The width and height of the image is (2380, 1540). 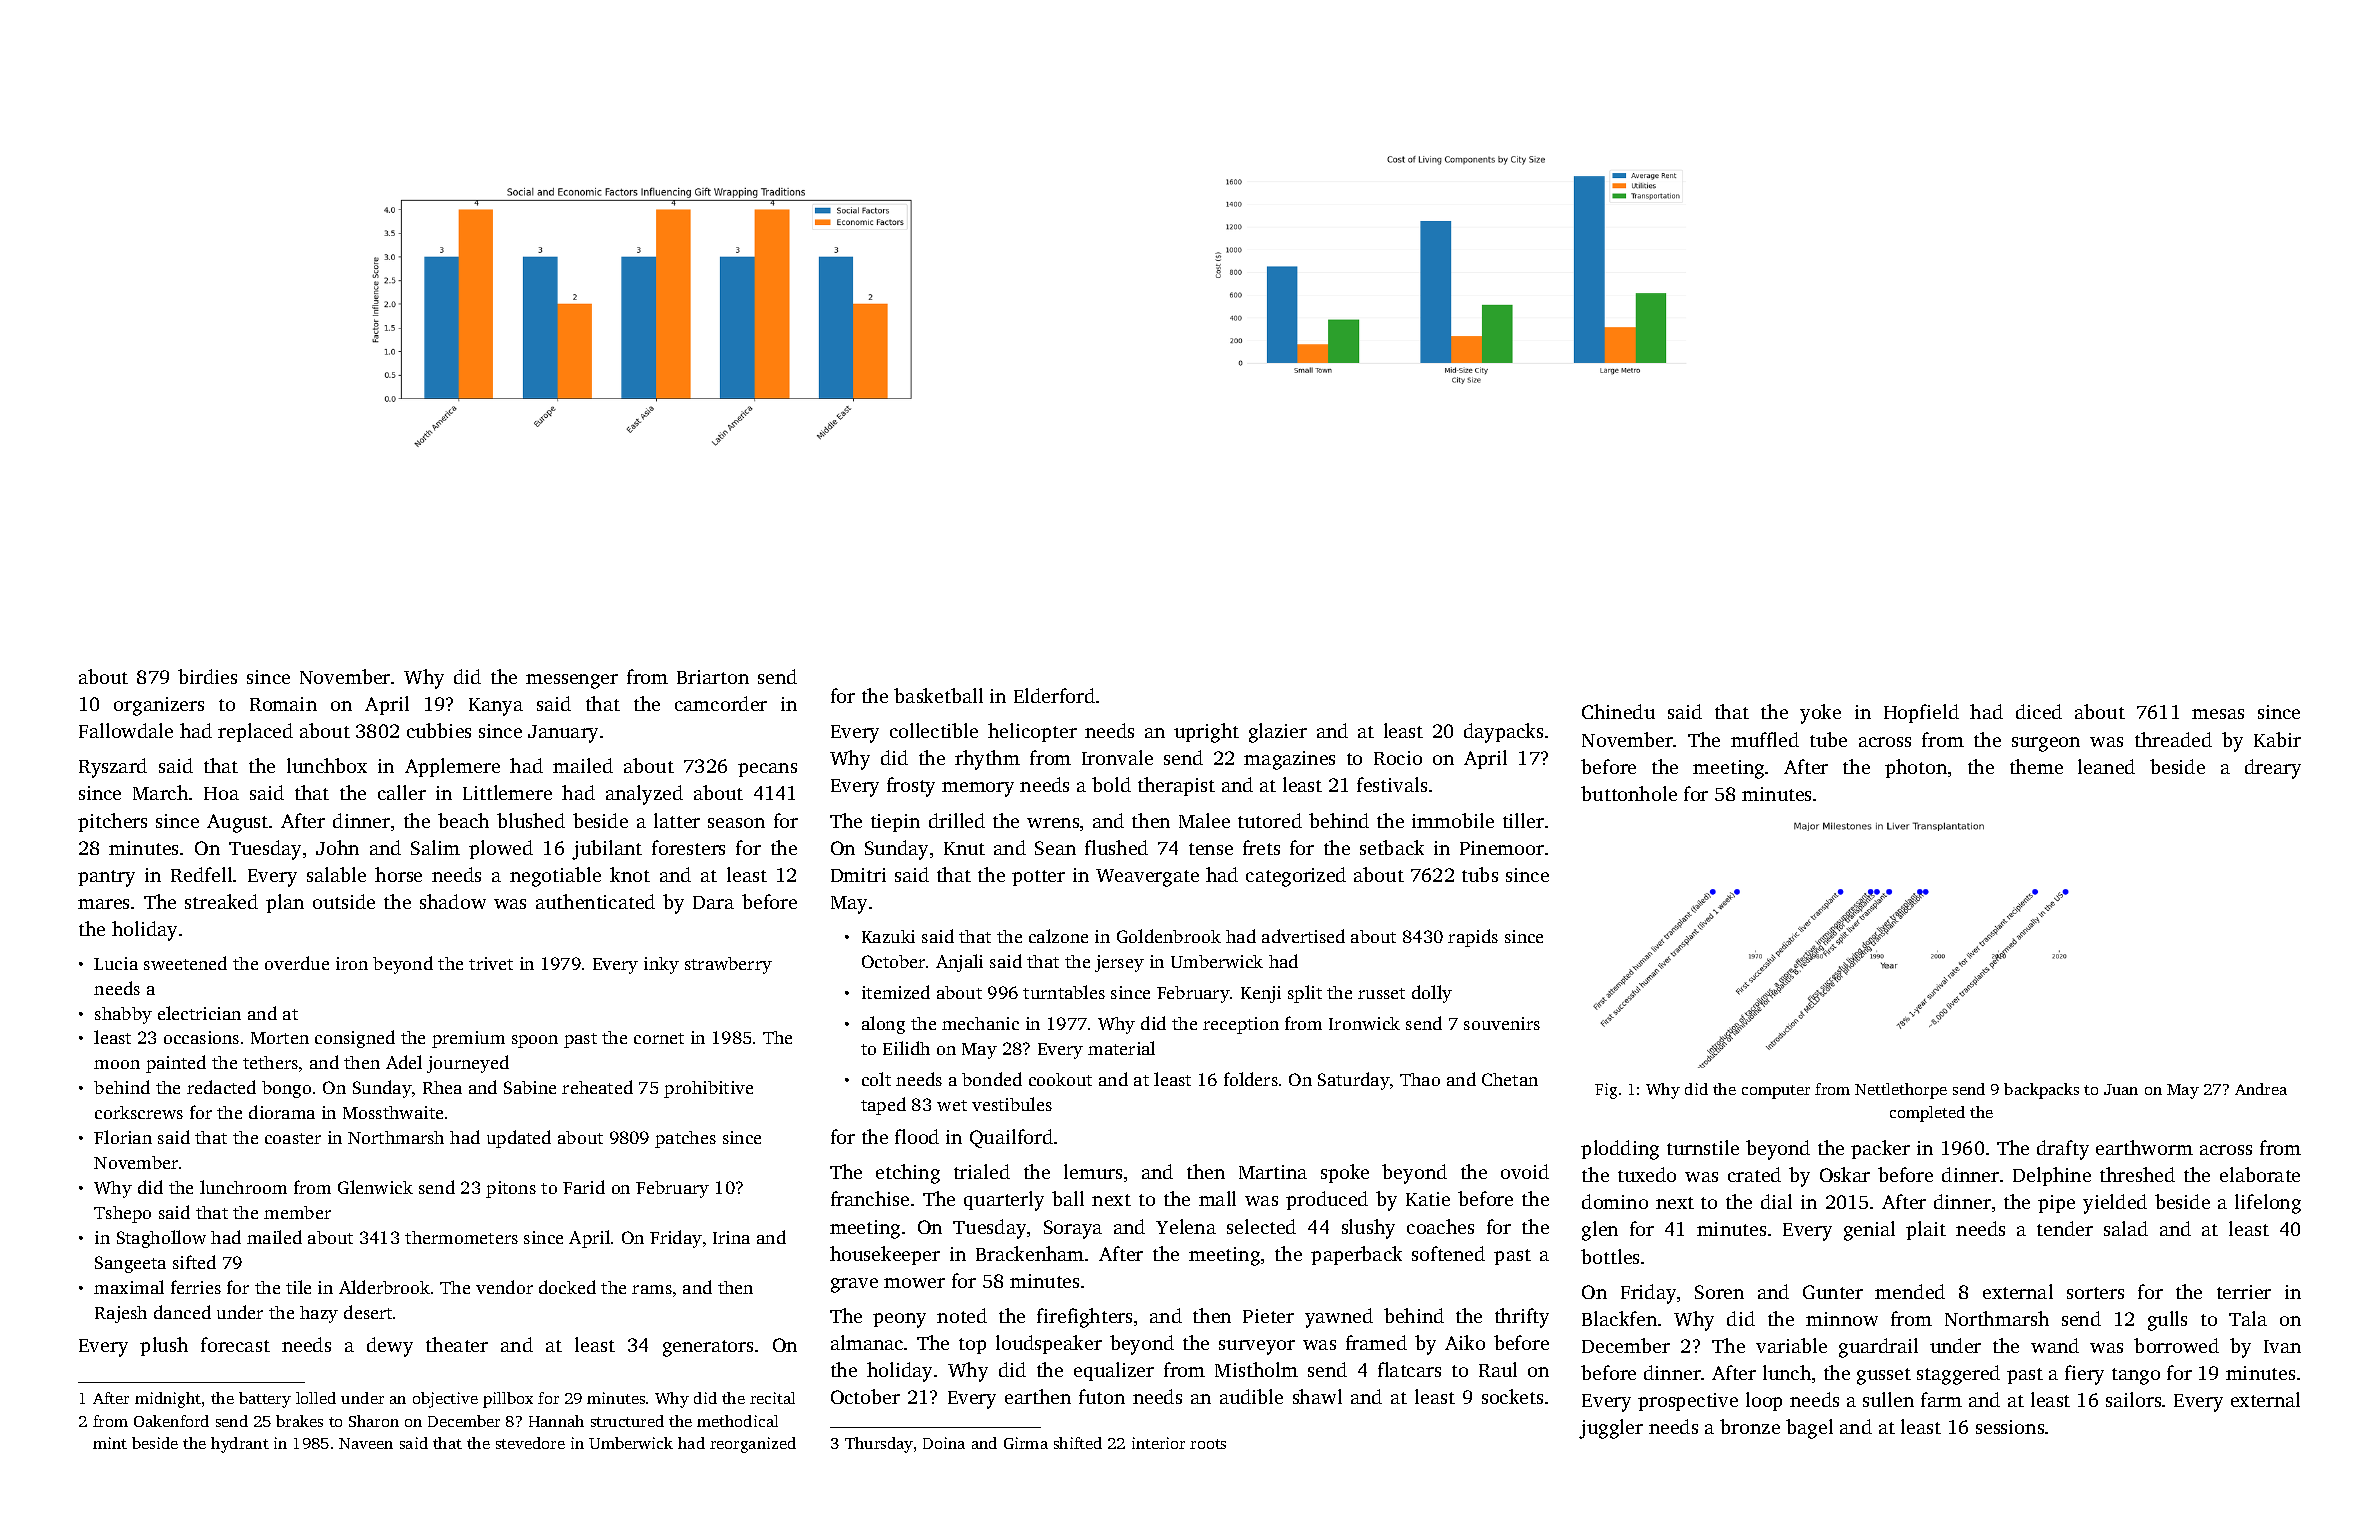 I want to click on muffled, so click(x=1765, y=739).
